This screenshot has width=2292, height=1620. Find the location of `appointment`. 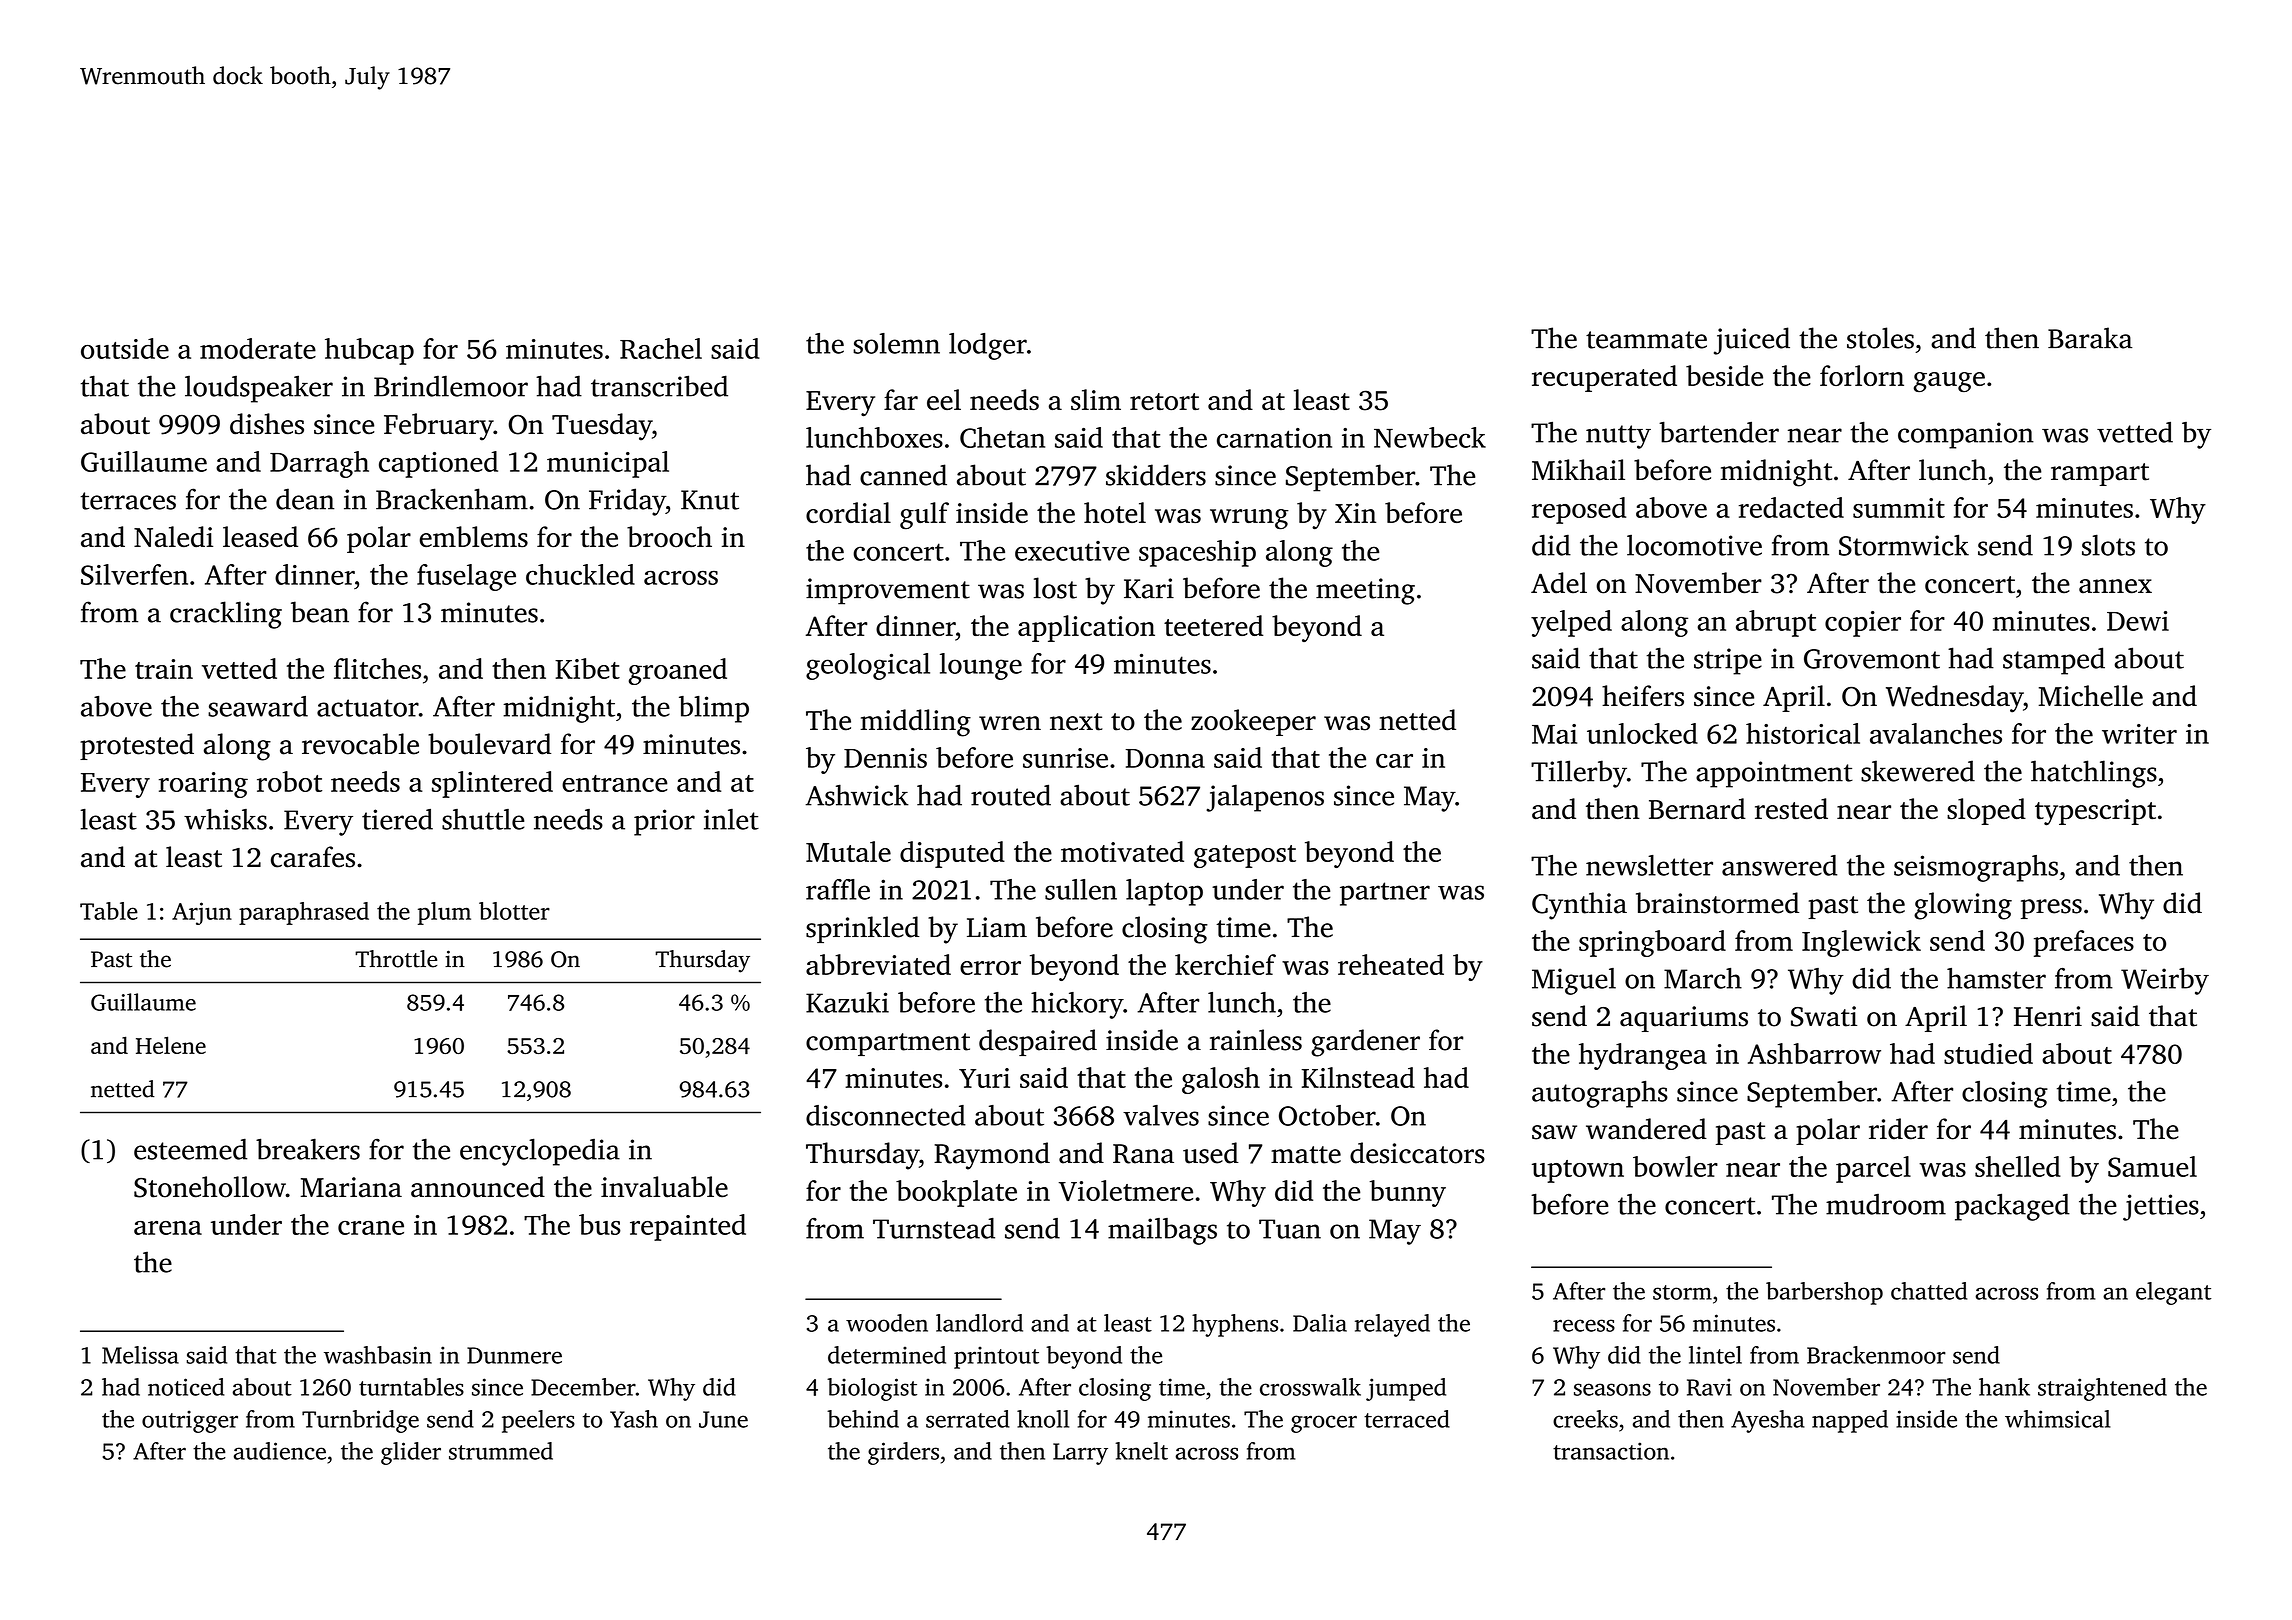

appointment is located at coordinates (1774, 774).
